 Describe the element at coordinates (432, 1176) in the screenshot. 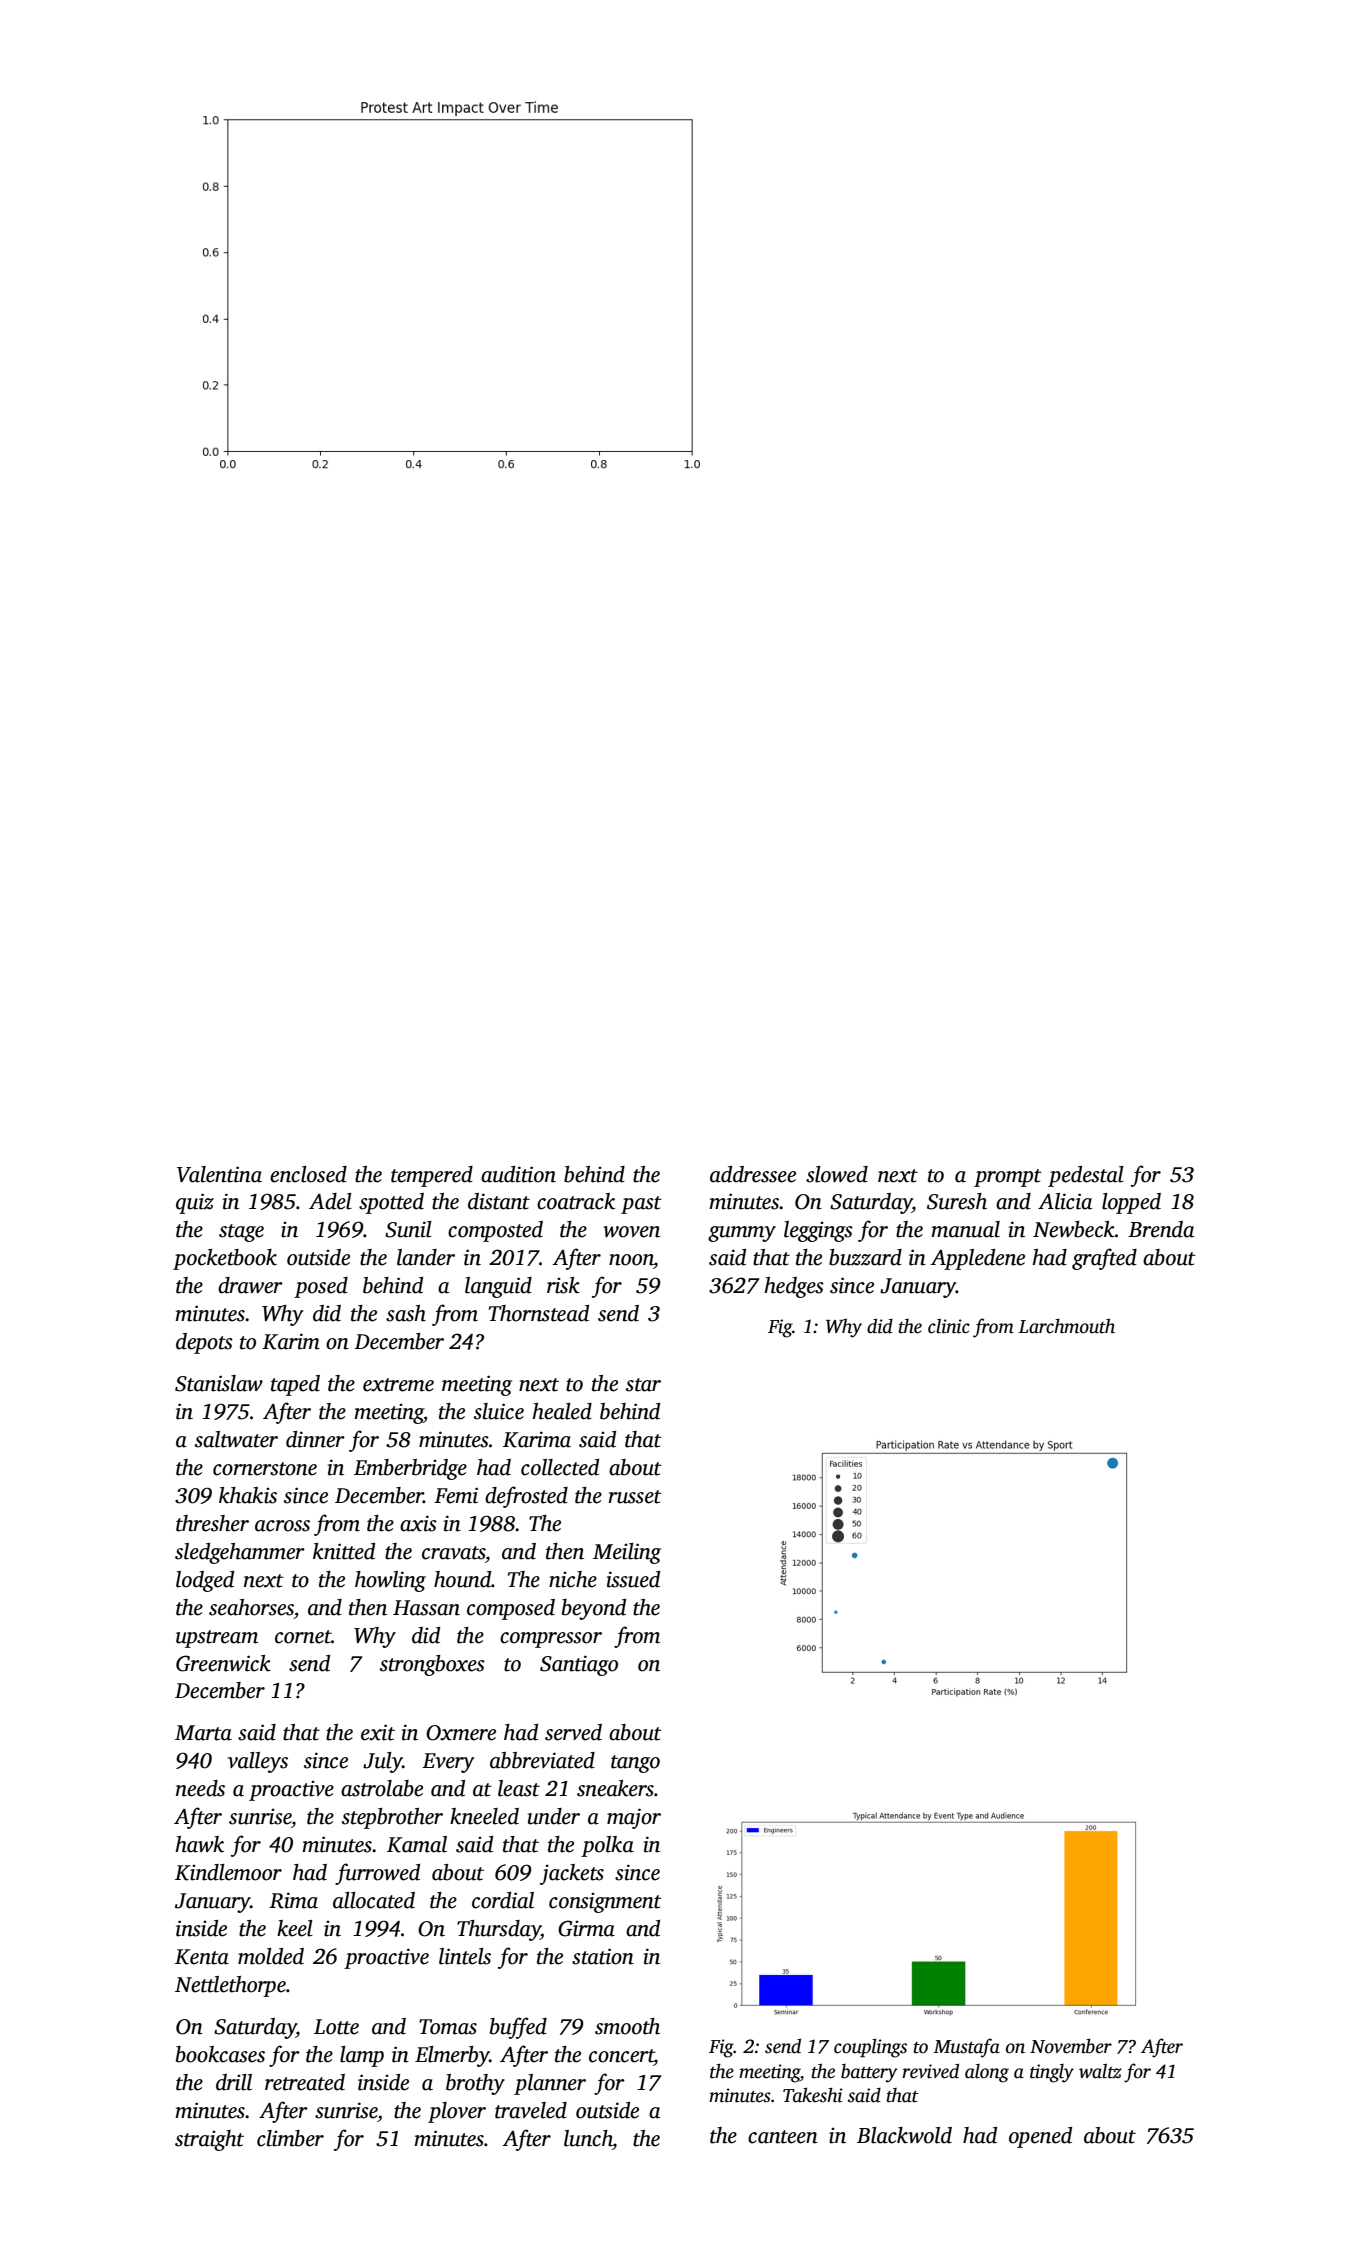

I see `tempered` at that location.
